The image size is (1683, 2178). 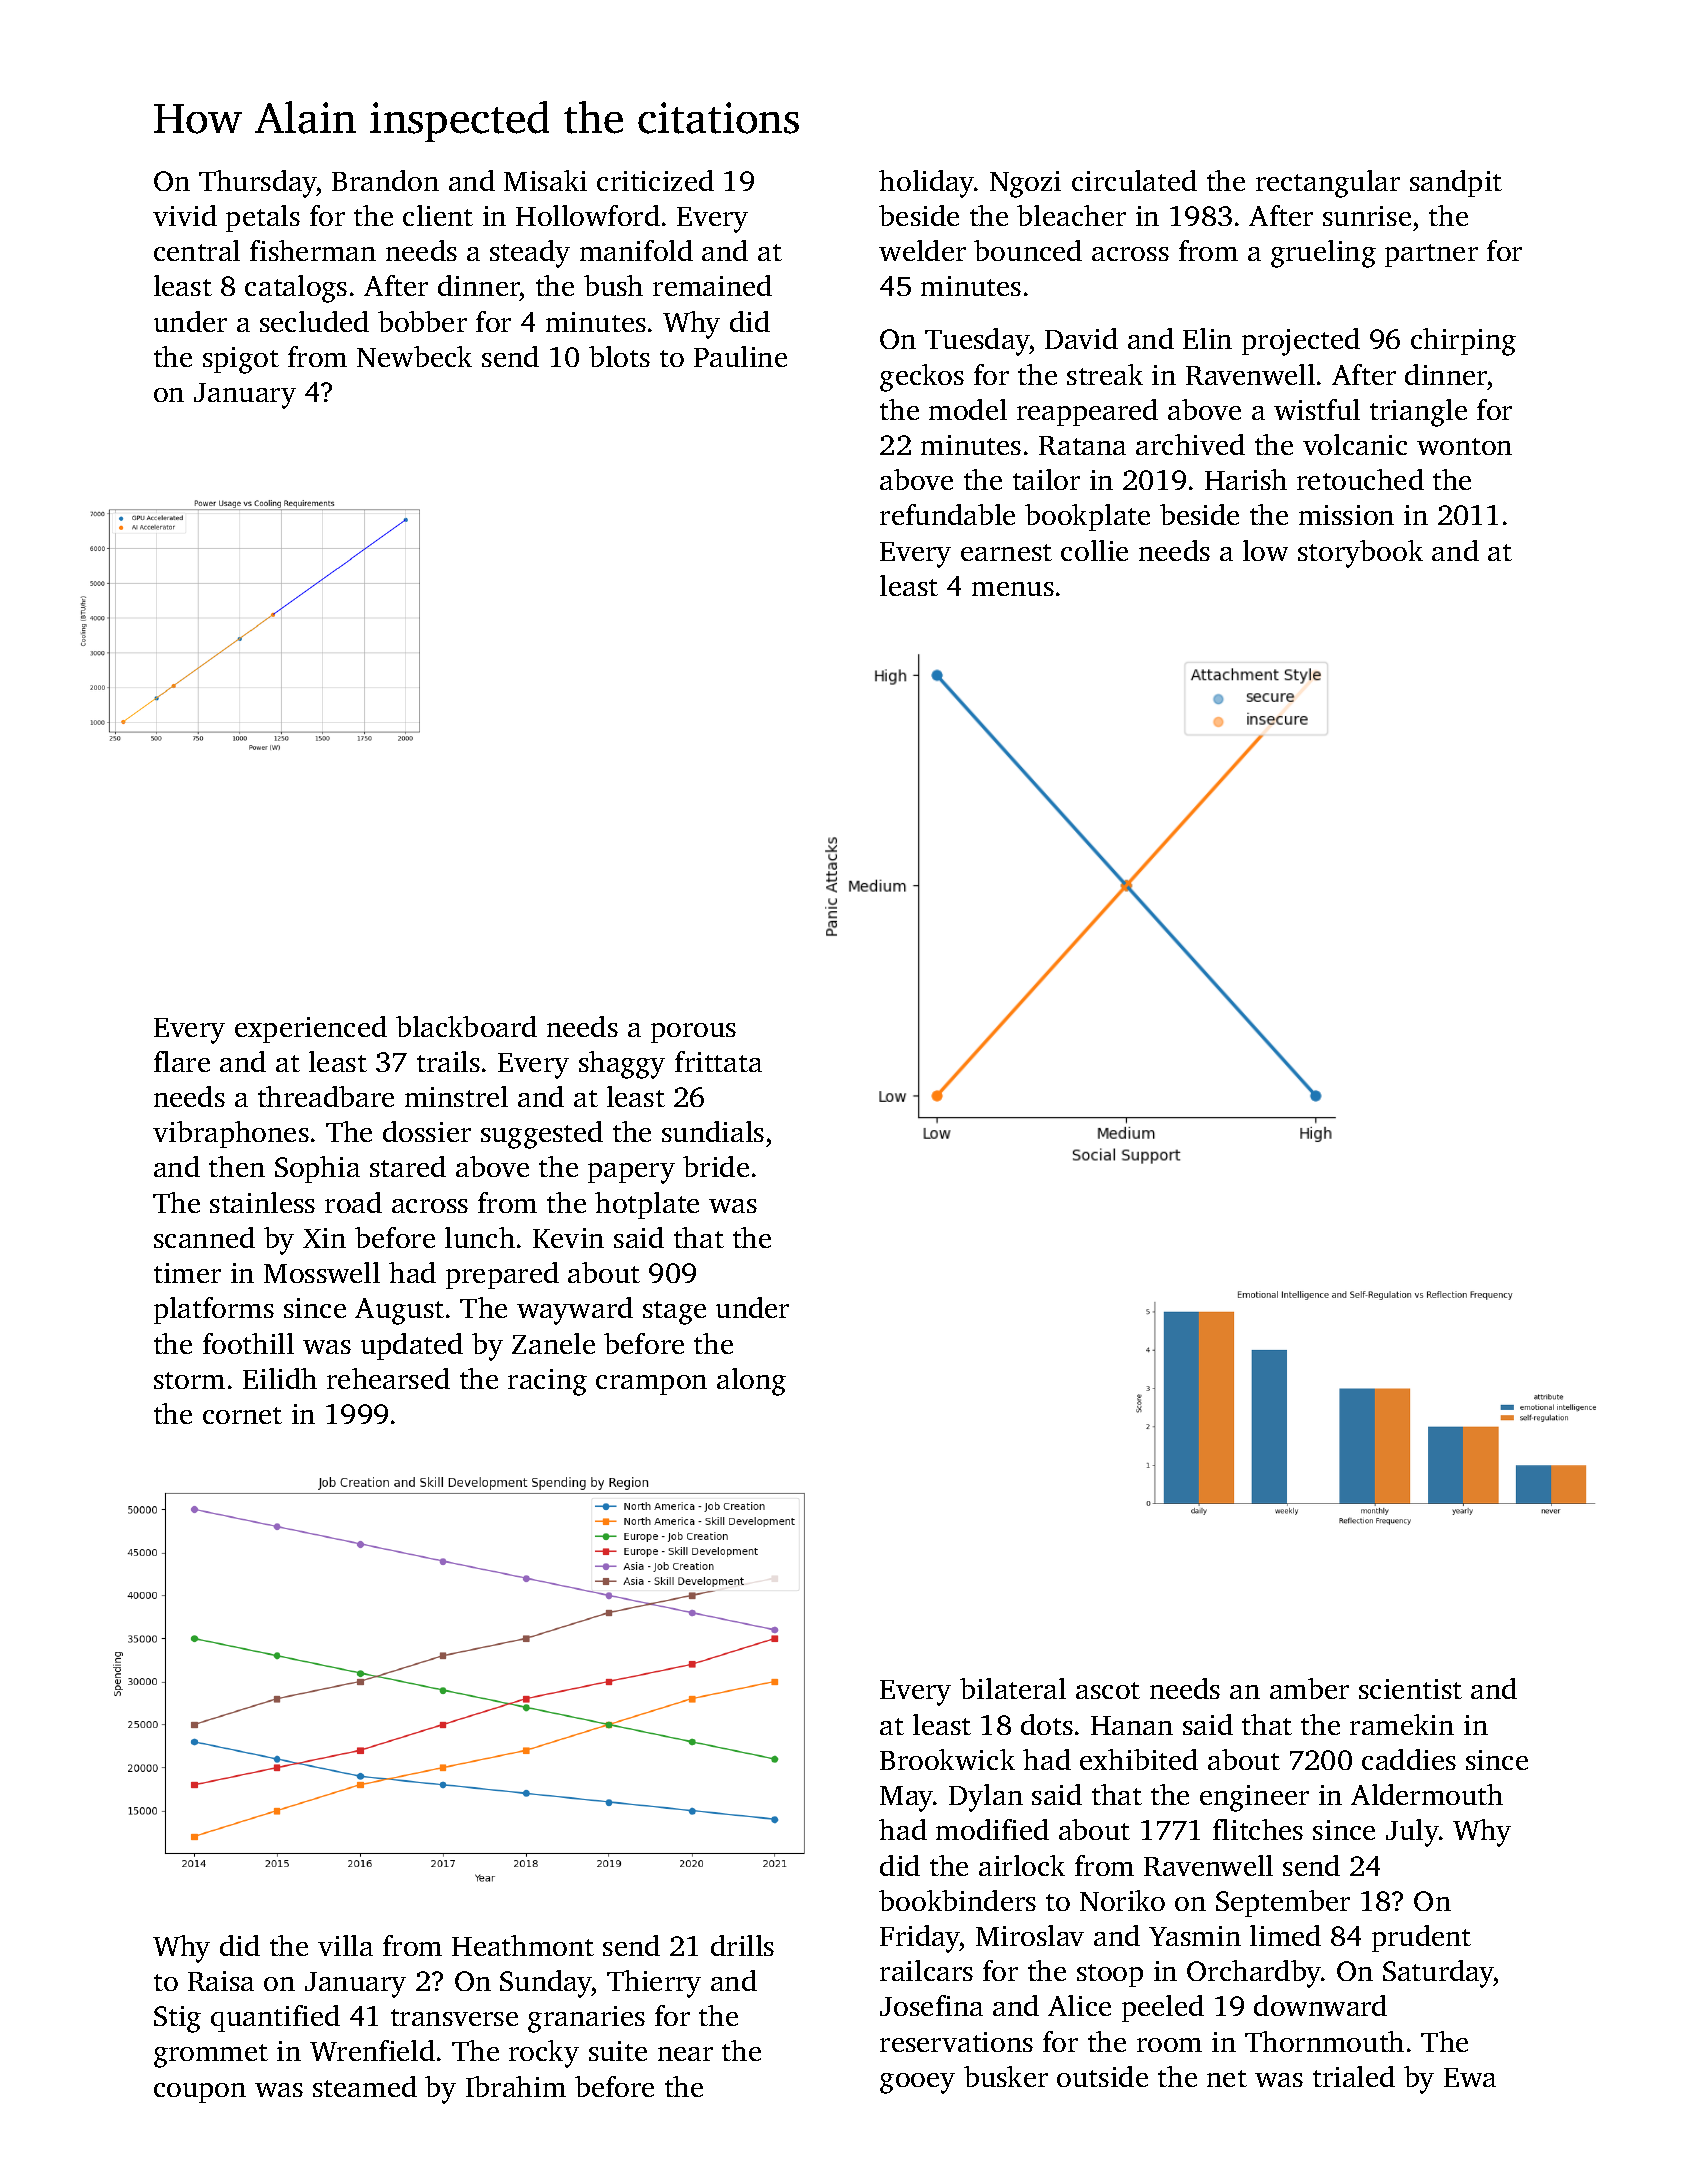 What do you see at coordinates (1456, 183) in the document?
I see `sandpit` at bounding box center [1456, 183].
